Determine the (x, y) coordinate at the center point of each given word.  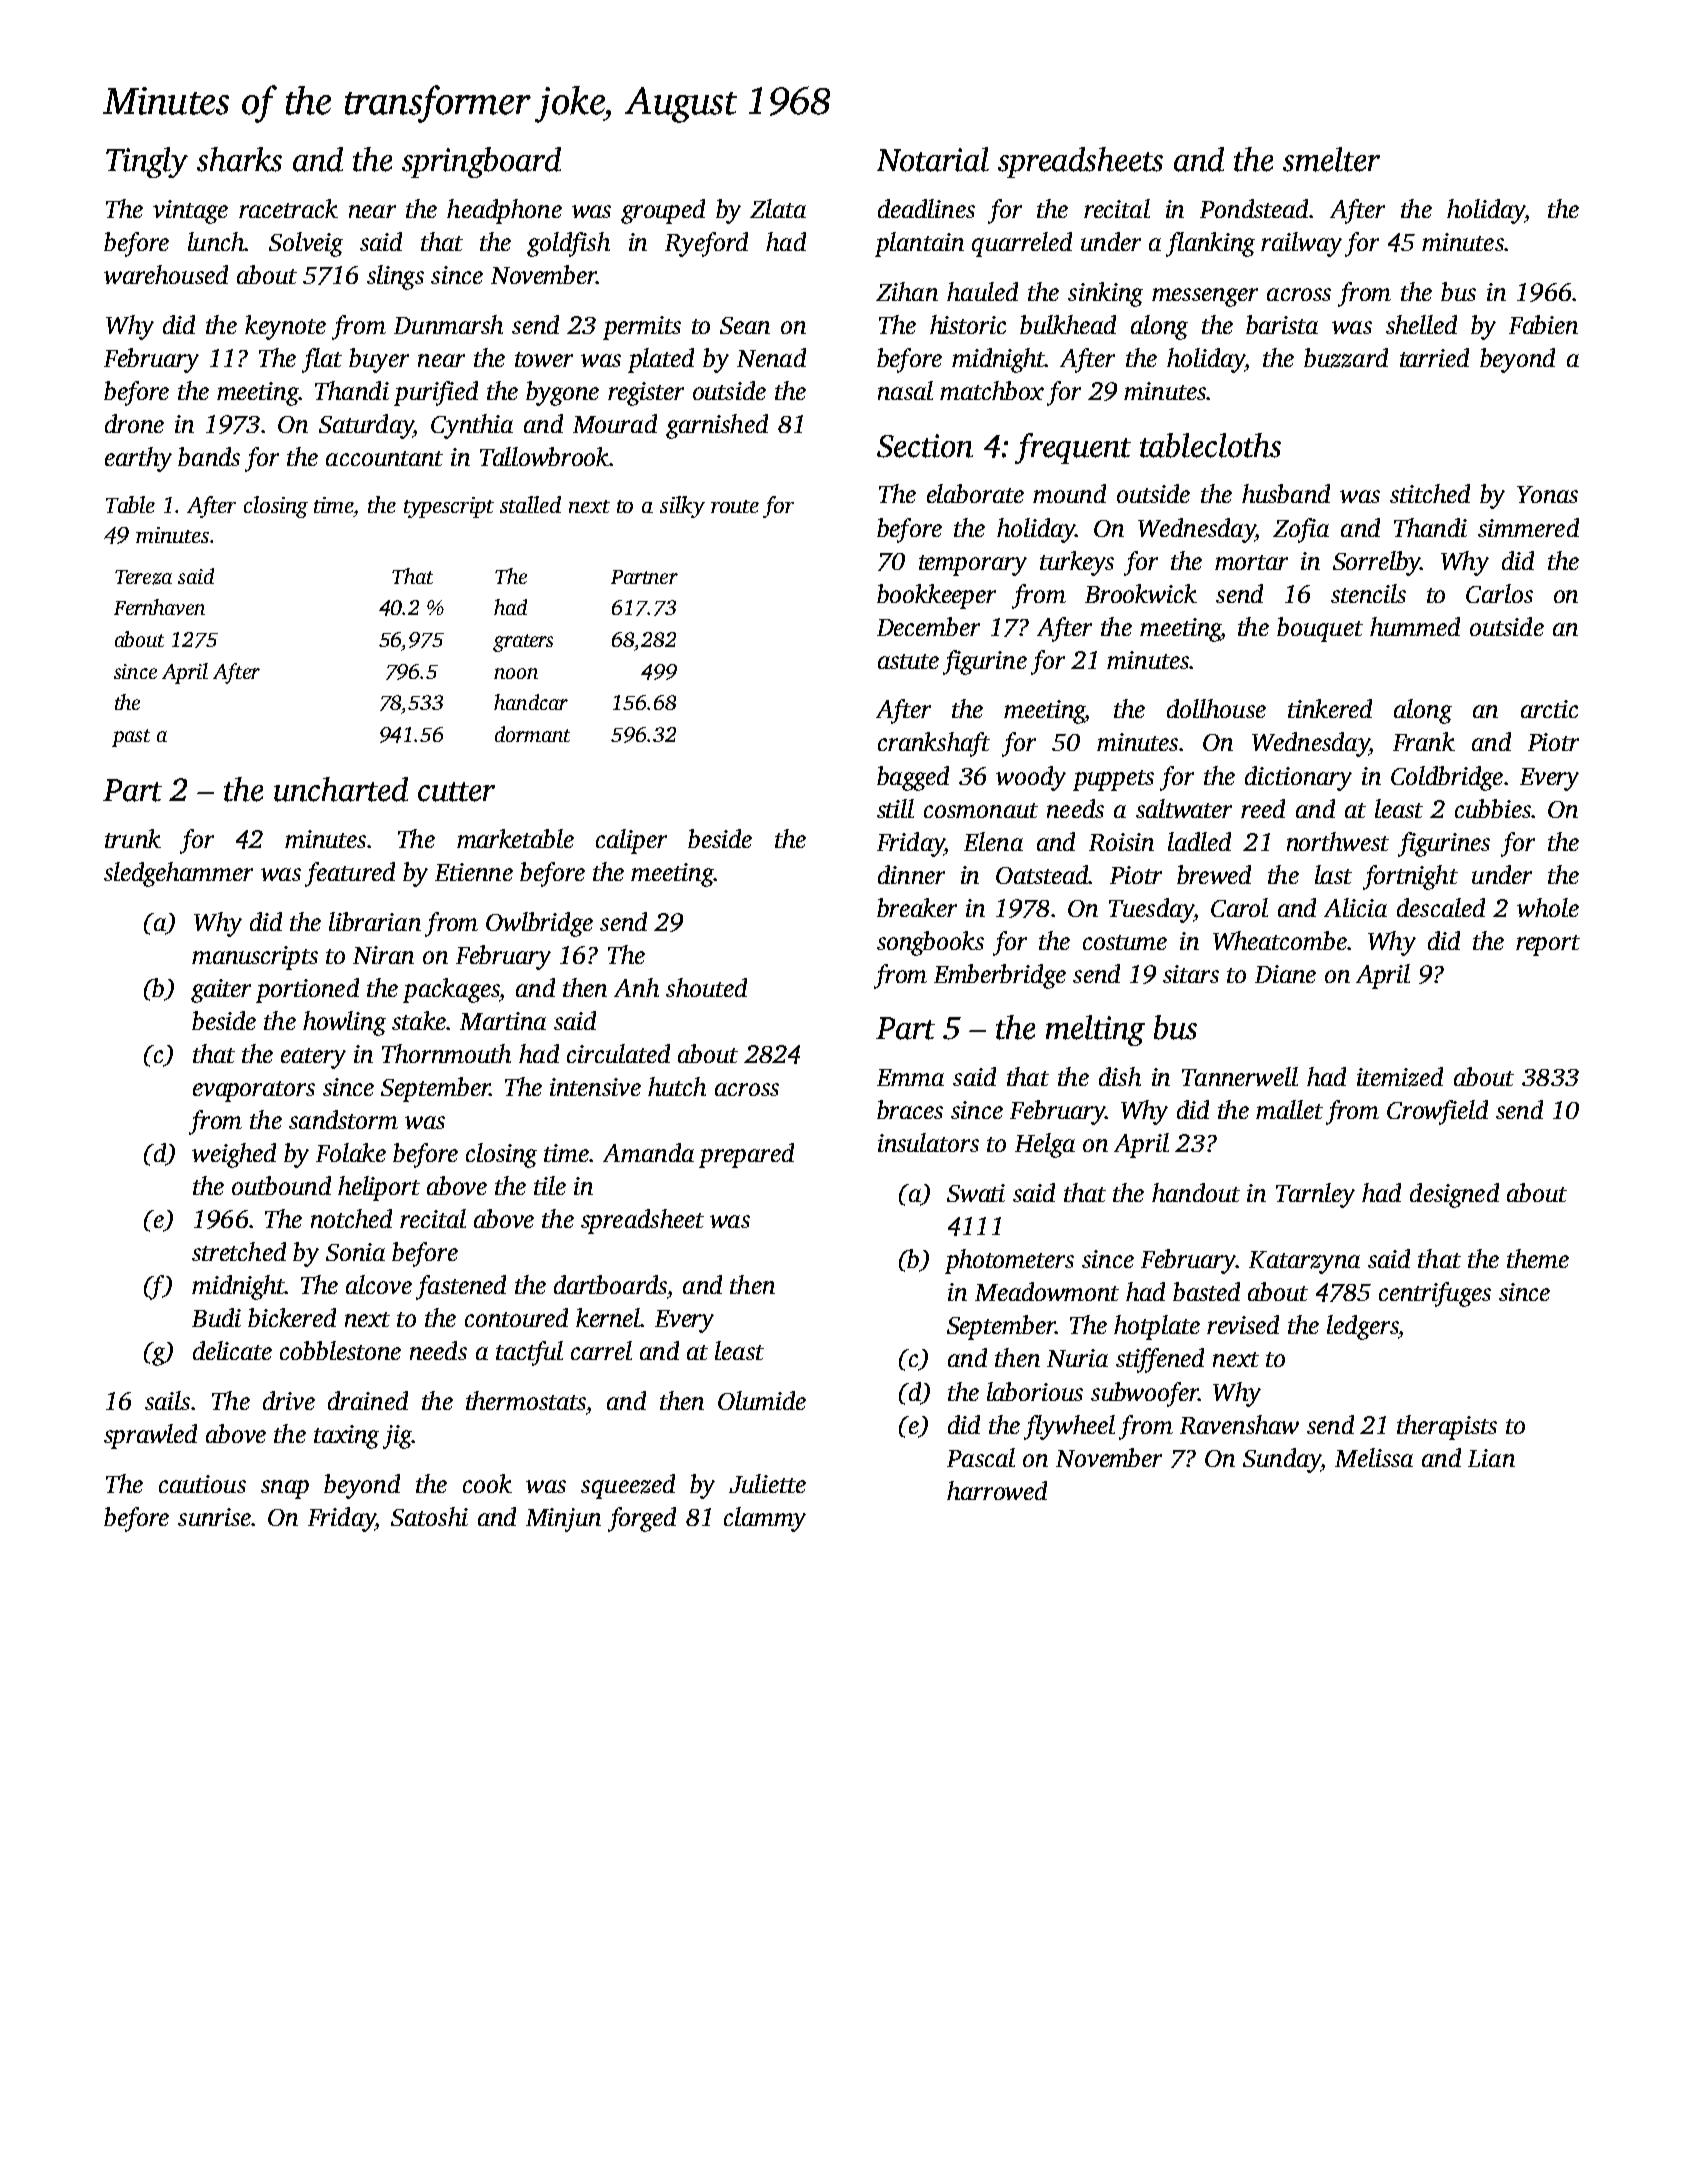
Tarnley (1315, 1195)
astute (908, 661)
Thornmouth (446, 1053)
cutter (456, 792)
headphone (504, 211)
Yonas (1547, 494)
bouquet (1320, 629)
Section (925, 446)
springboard (481, 162)
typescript (449, 507)
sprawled (150, 1436)
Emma (910, 1077)
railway (1301, 244)
